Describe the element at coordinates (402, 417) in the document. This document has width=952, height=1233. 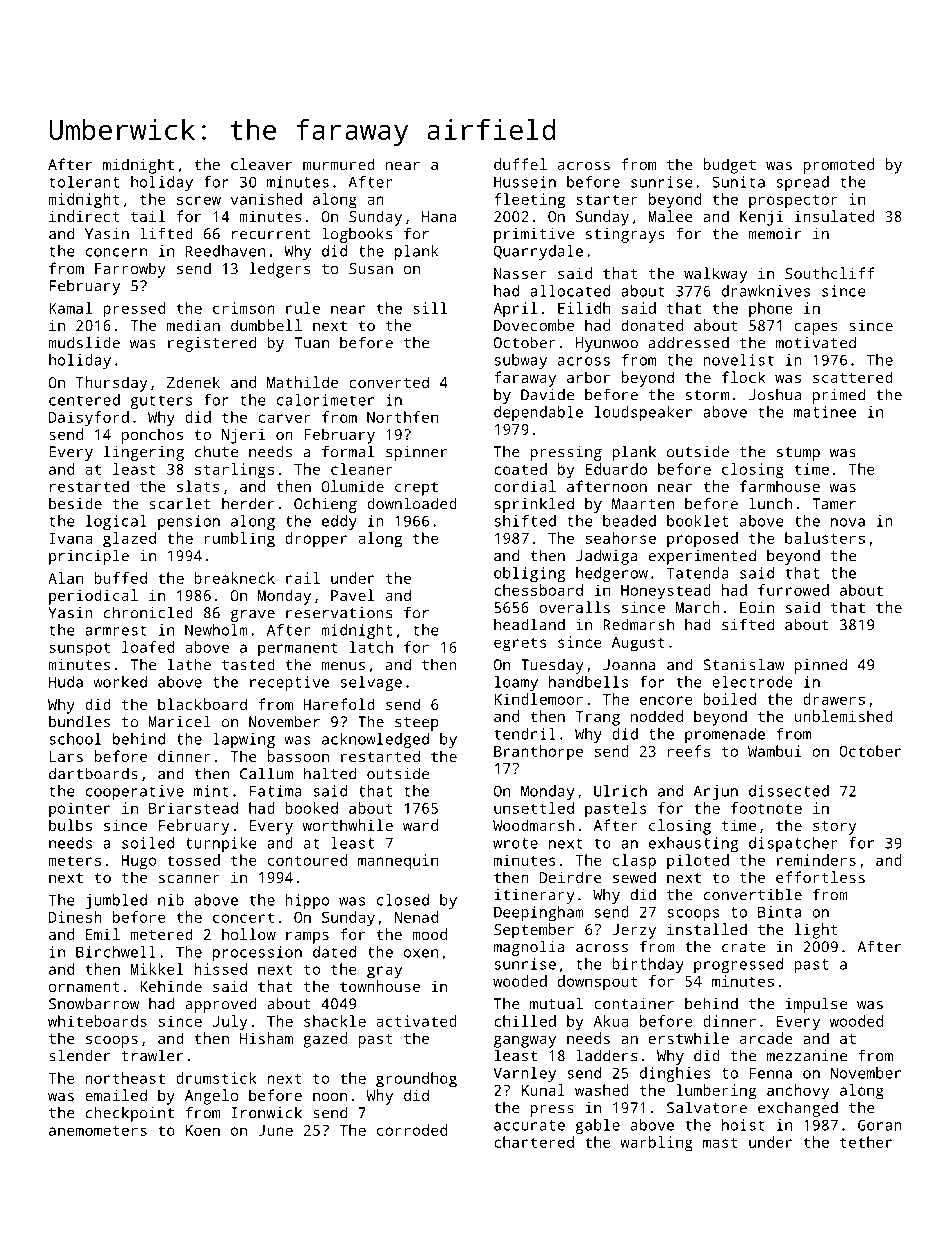
I see `Northfen` at that location.
